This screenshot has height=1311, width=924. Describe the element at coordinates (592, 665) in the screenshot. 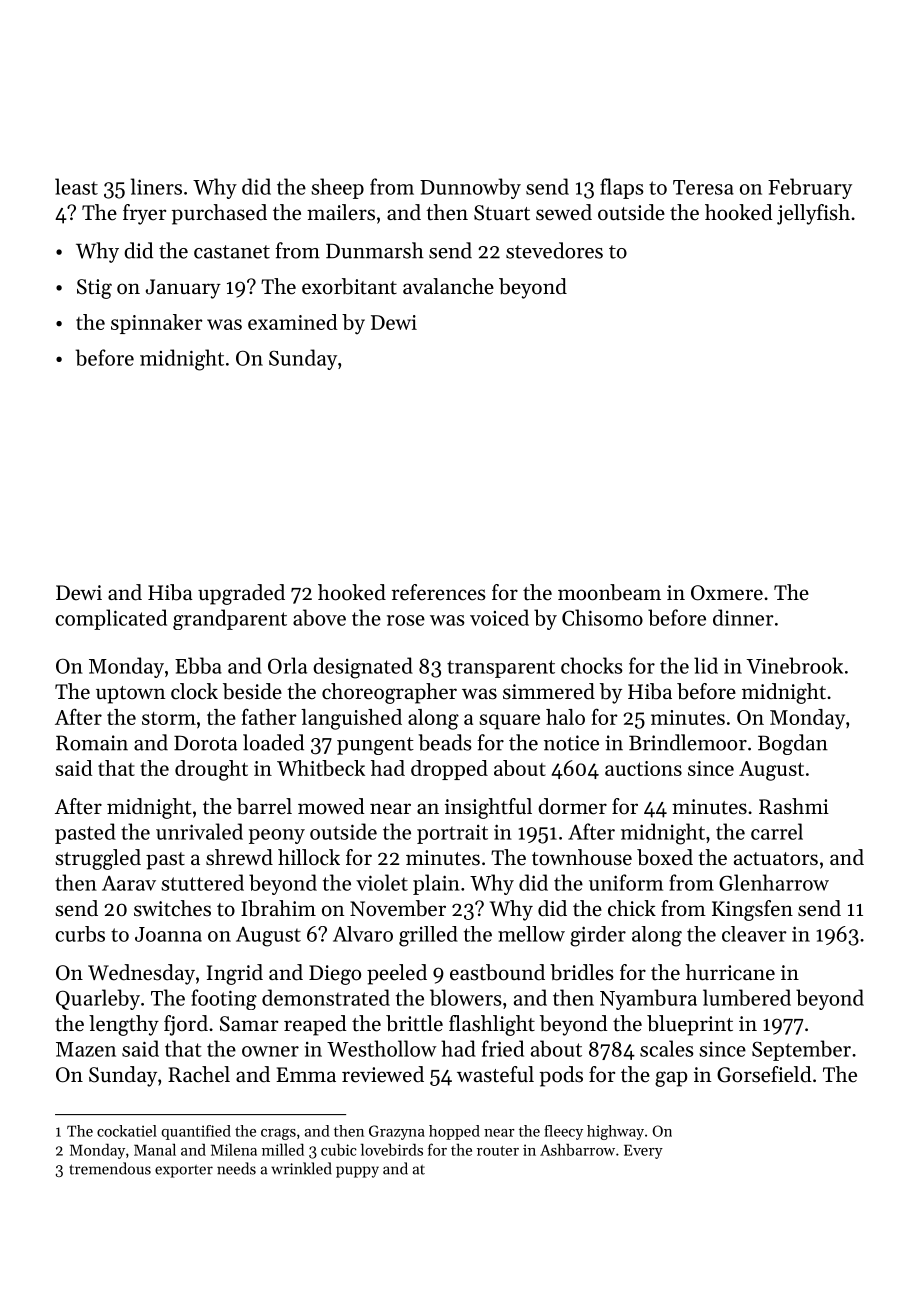

I see `chocks` at that location.
